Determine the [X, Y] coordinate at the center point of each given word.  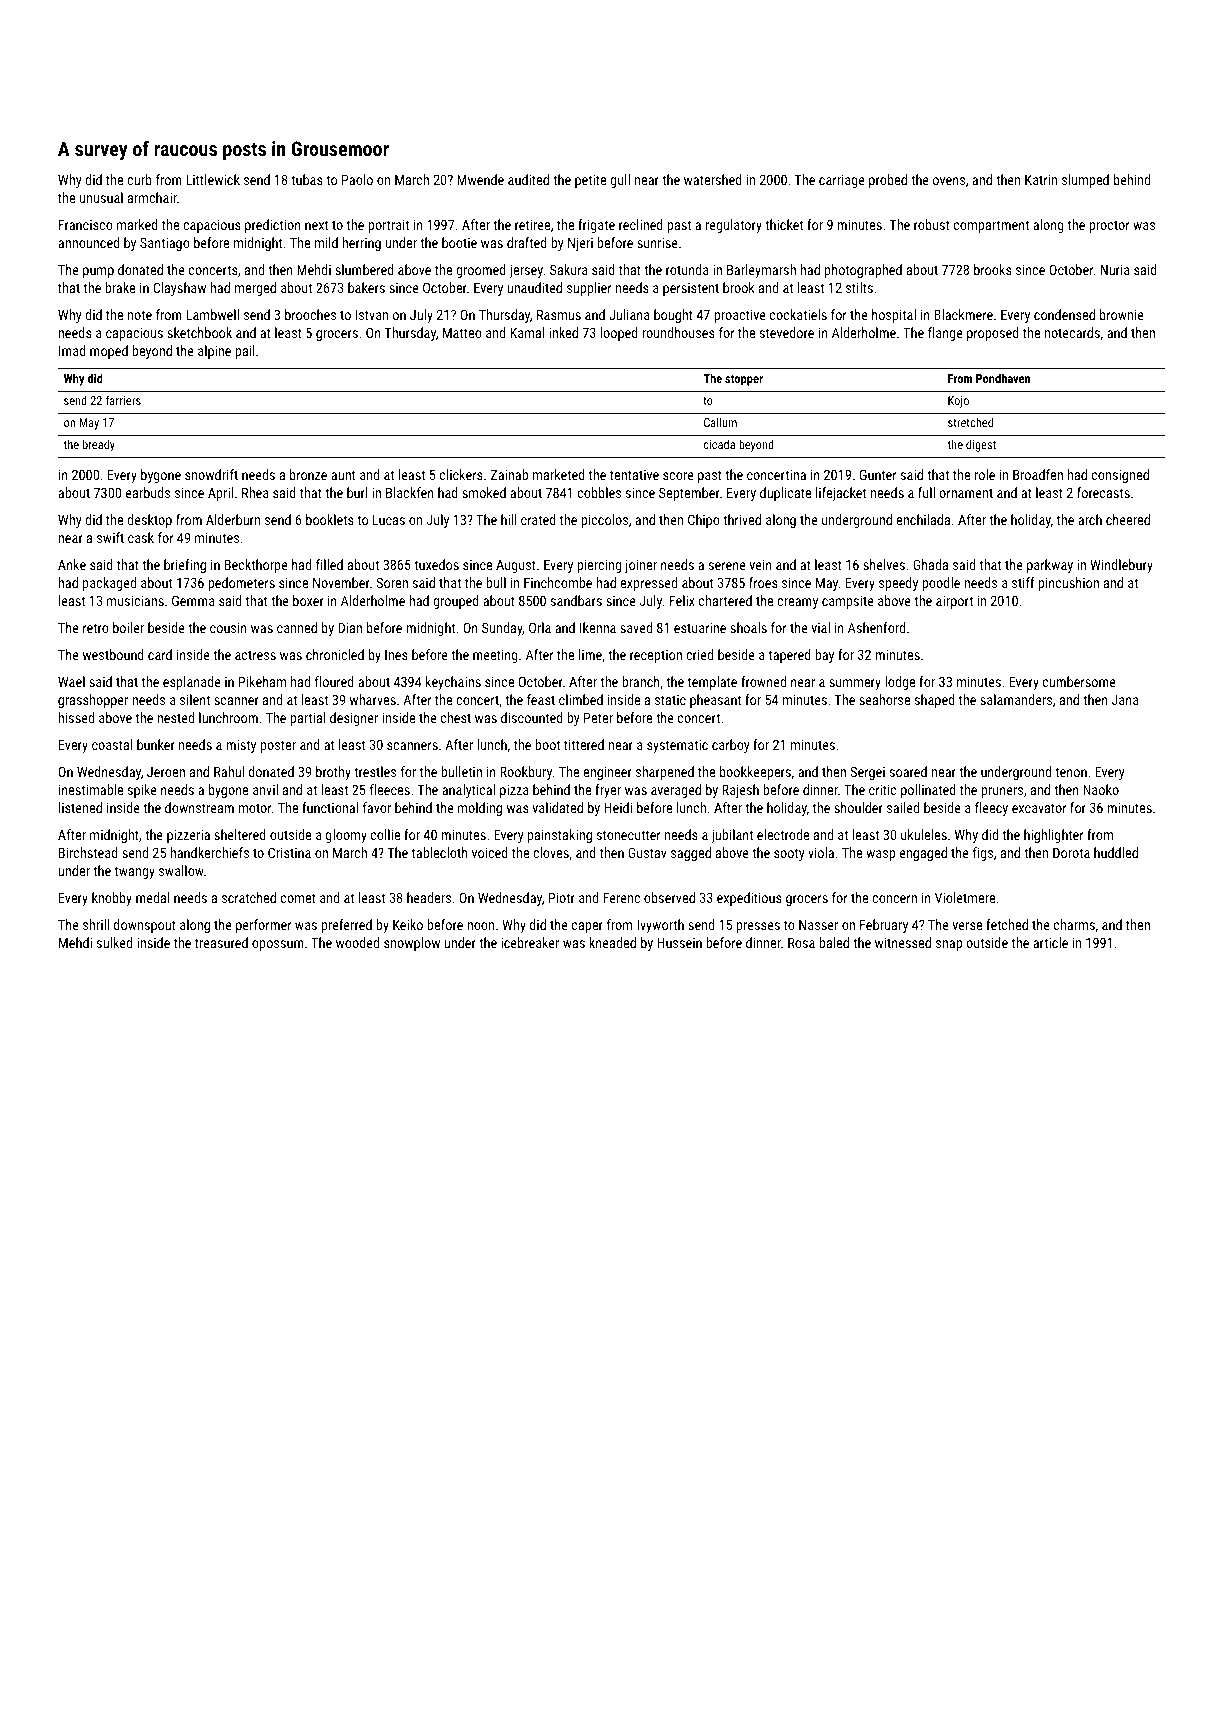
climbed [581, 699]
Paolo [357, 179]
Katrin [1041, 179]
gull [620, 181]
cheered [1128, 519]
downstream [199, 807]
